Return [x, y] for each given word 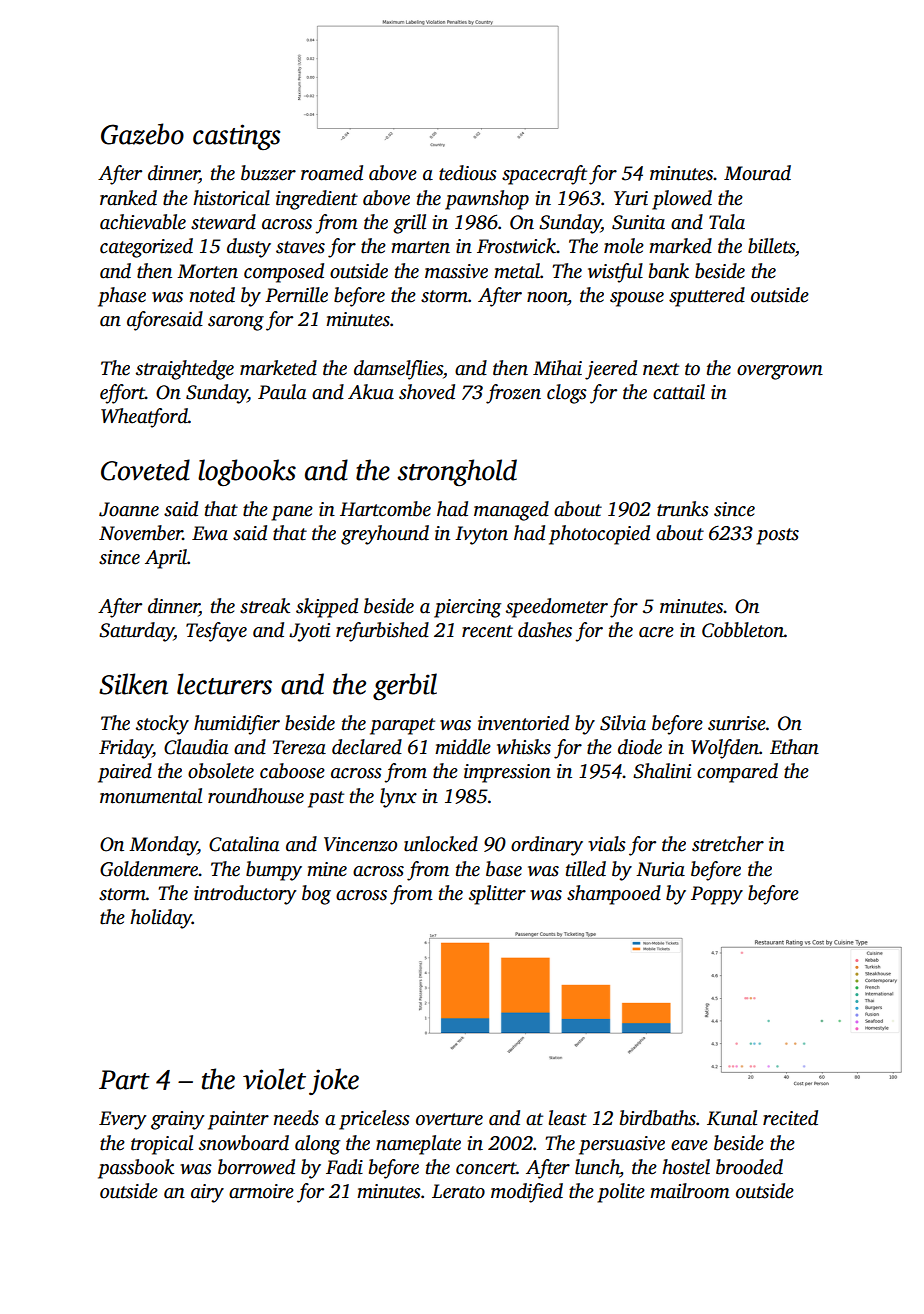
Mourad [757, 173]
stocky [162, 725]
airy [207, 1193]
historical [231, 198]
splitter [497, 895]
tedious [468, 173]
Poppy [717, 895]
